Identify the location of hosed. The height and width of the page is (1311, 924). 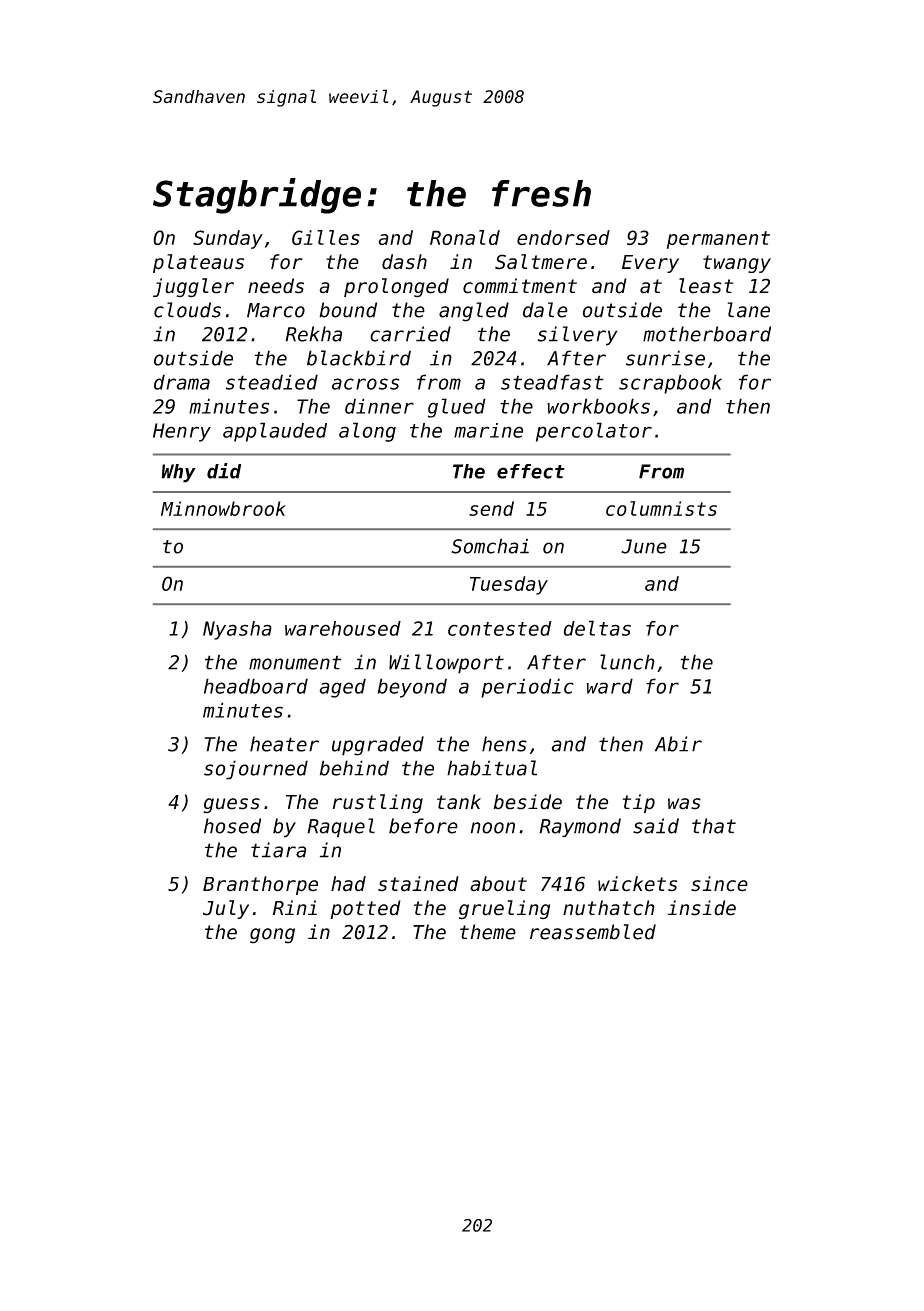
(232, 826).
